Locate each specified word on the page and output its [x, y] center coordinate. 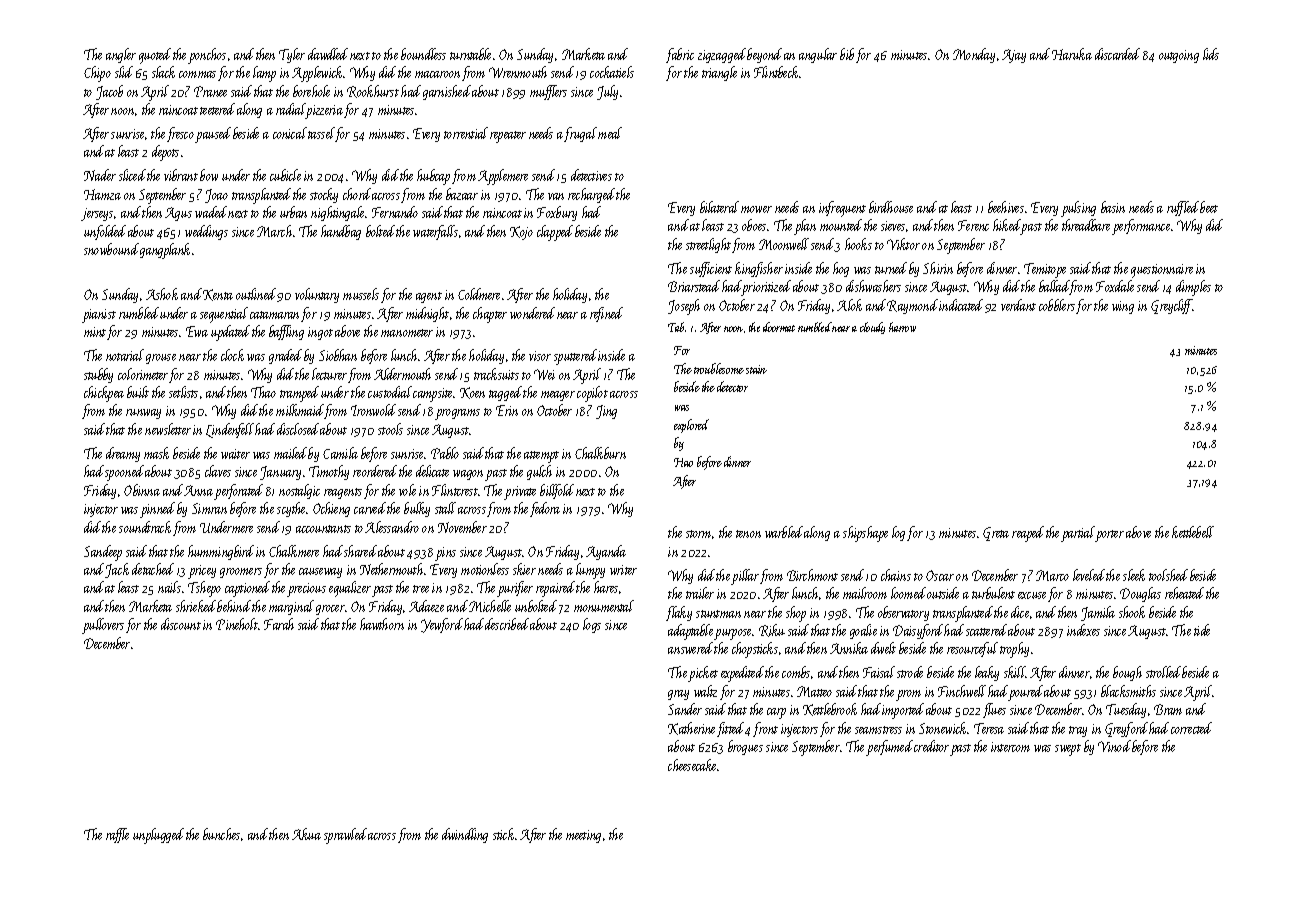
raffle [117, 835]
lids [1211, 54]
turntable [470, 54]
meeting [583, 836]
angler [121, 55]
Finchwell [962, 691]
